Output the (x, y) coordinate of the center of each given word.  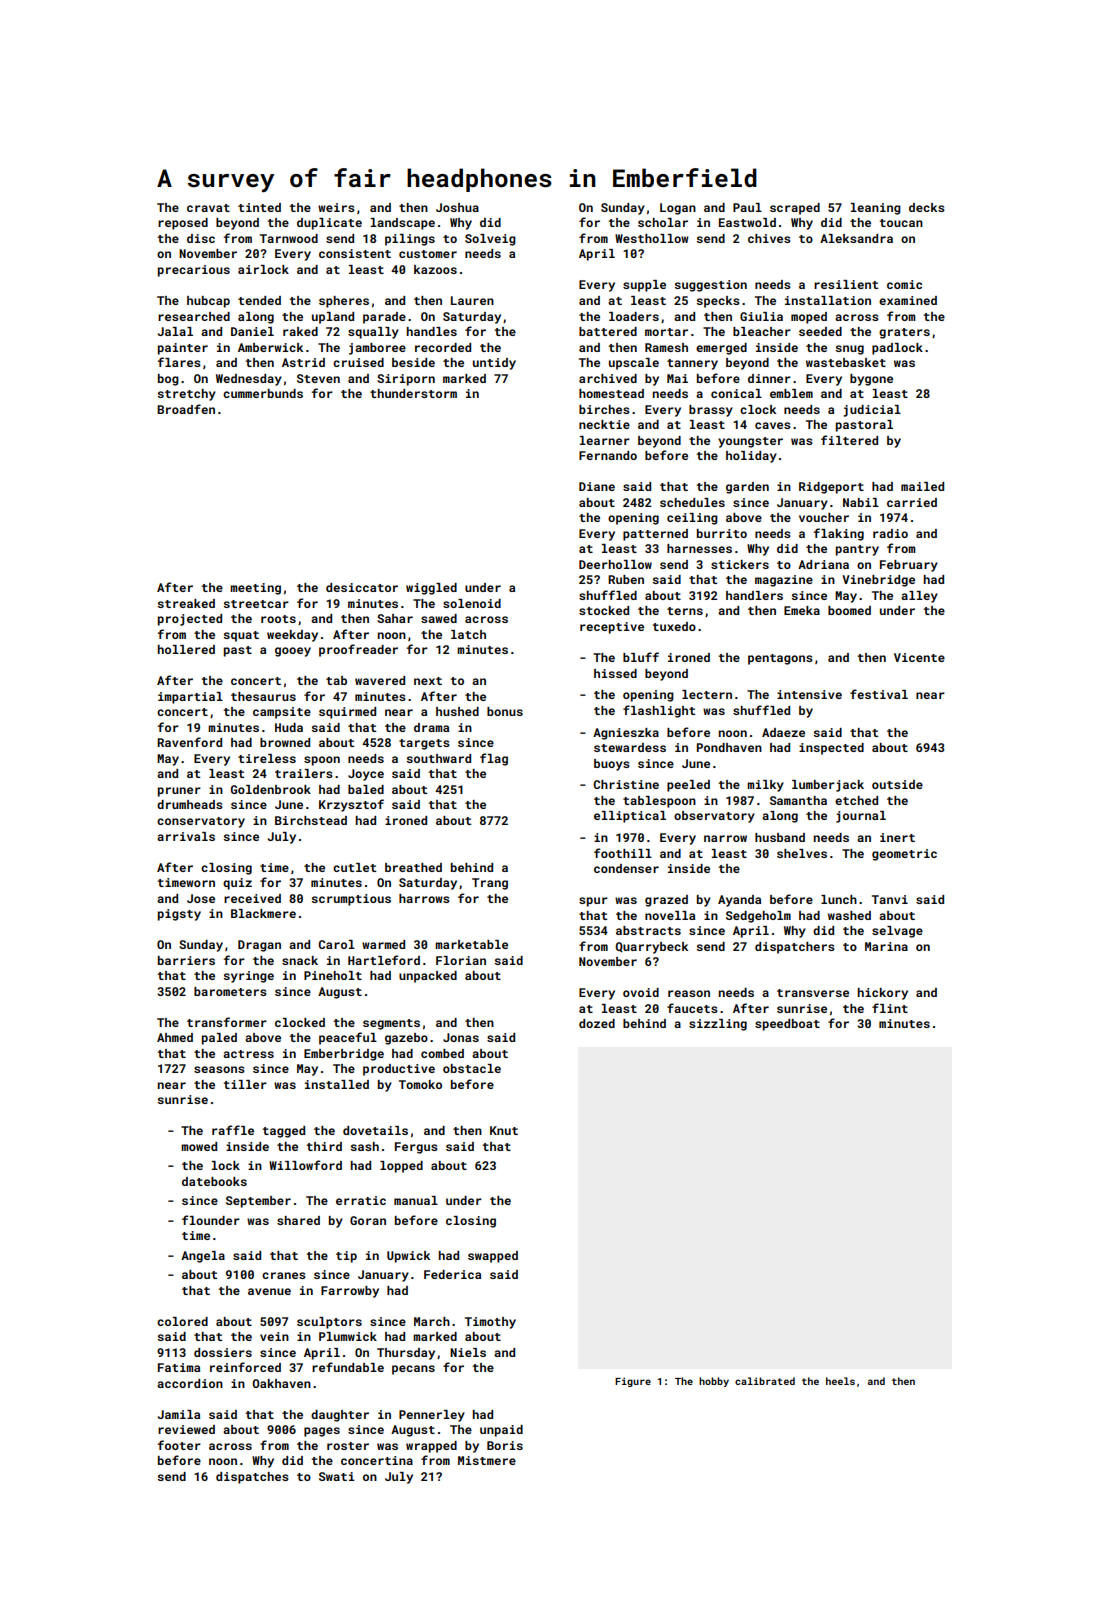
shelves (802, 853)
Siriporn (406, 380)
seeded (820, 331)
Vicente (919, 657)
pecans (413, 1370)
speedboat (787, 1025)
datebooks (214, 1181)
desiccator (362, 587)
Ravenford (189, 742)
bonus (505, 711)
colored (182, 1321)
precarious (194, 271)
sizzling (718, 1025)
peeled (688, 786)
